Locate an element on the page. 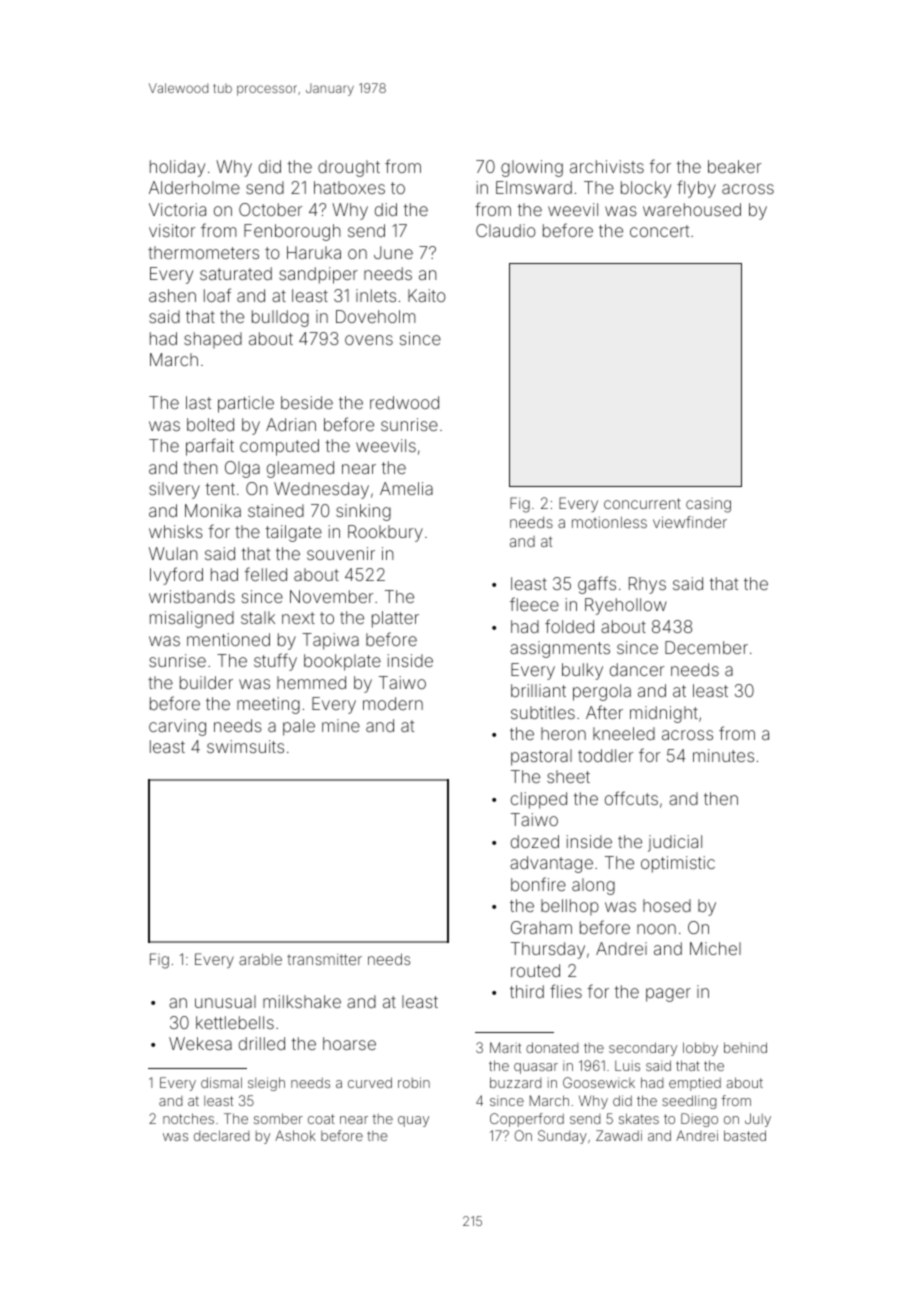  warehoused is located at coordinates (692, 209).
